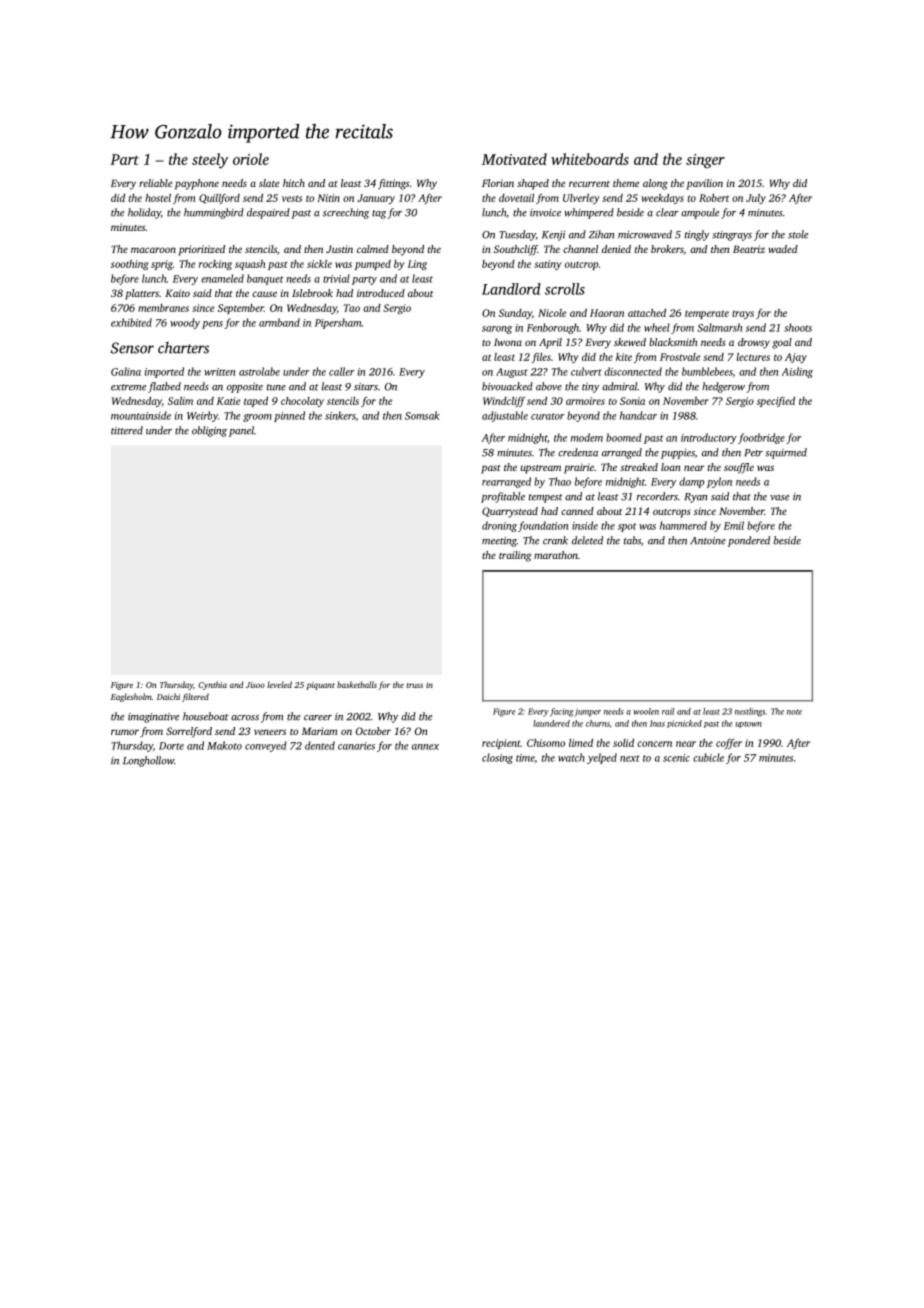 The width and height of the page is (924, 1308). I want to click on meeting, so click(499, 542).
